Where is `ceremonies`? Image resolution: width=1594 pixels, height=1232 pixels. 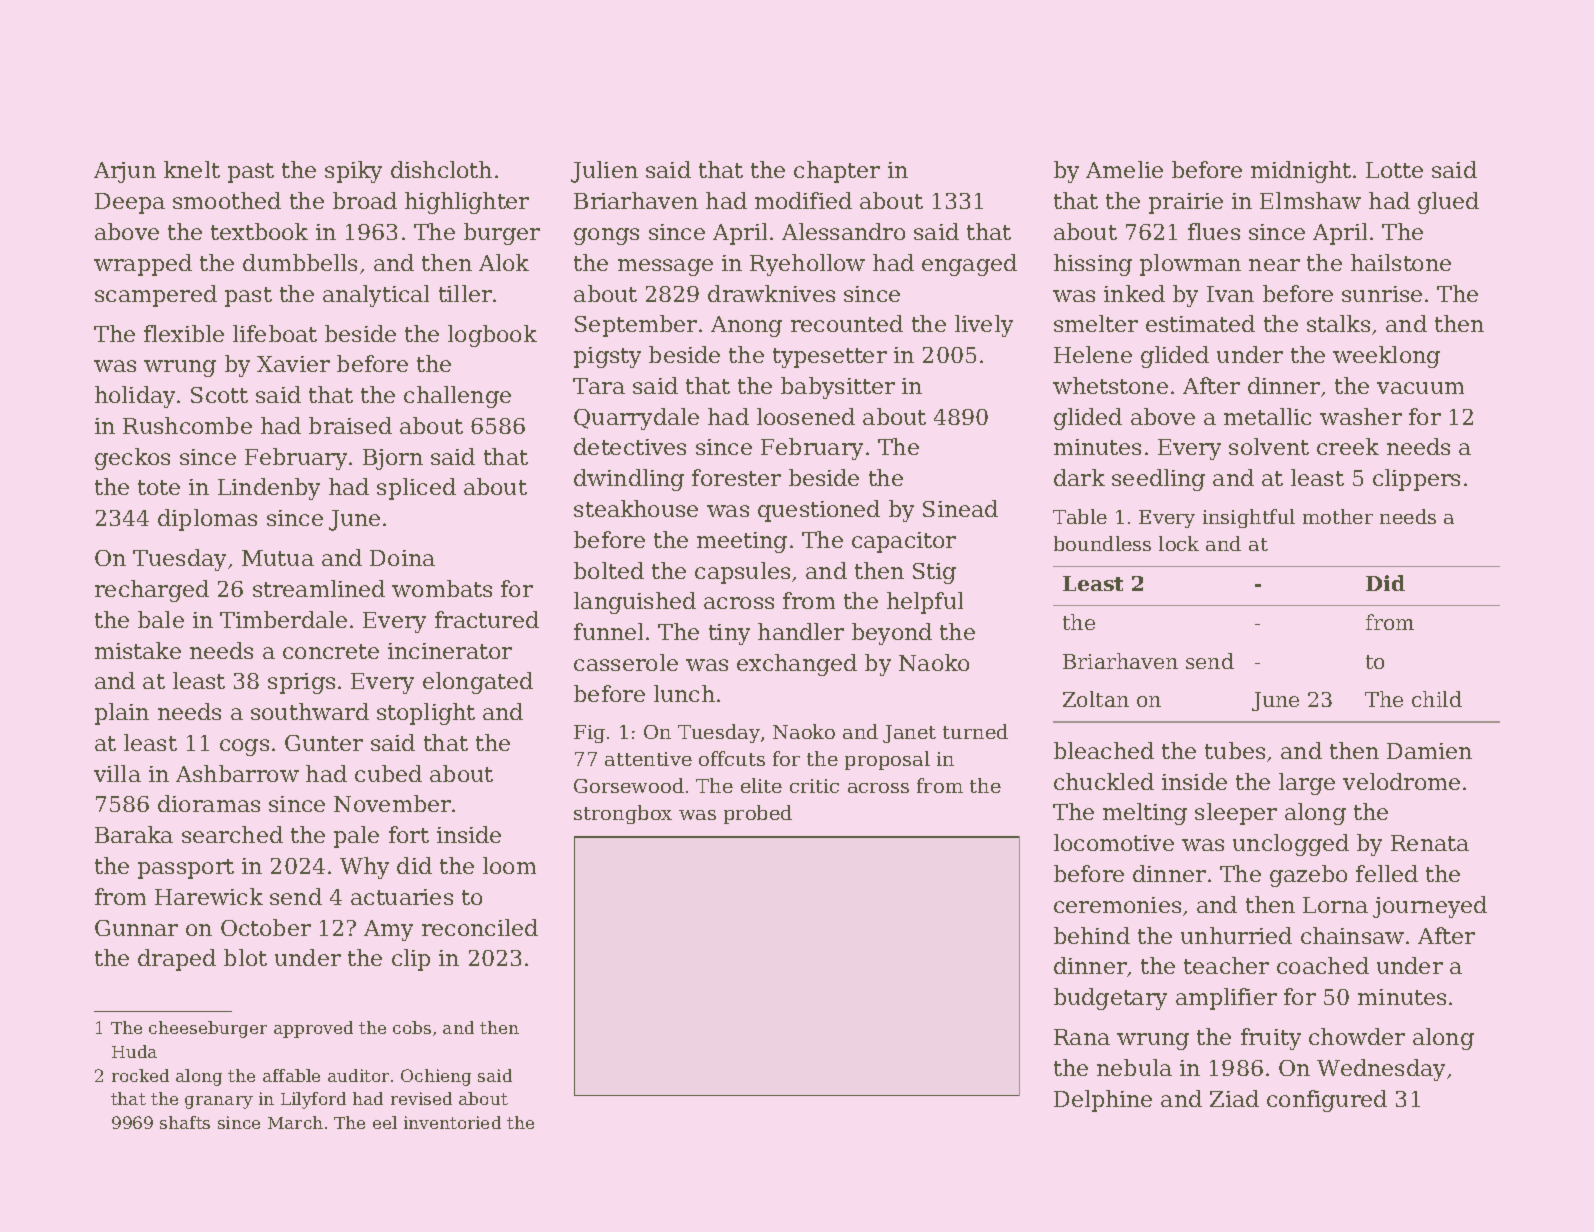 ceremonies is located at coordinates (1117, 905).
